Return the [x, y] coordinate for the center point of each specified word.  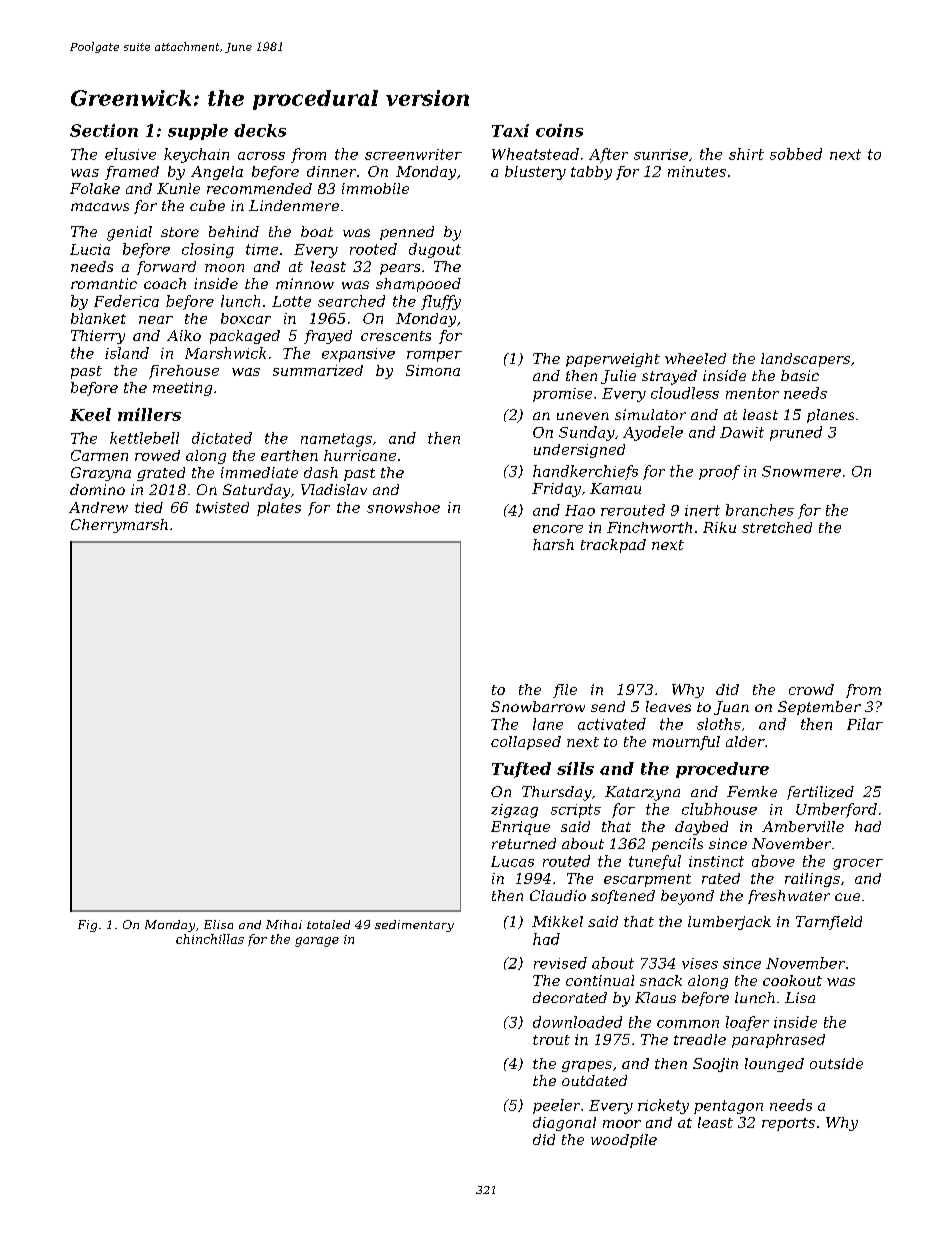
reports [788, 1124]
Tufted [521, 770]
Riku [719, 527]
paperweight [613, 360]
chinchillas [210, 939]
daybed [701, 828]
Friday [556, 490]
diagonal [564, 1124]
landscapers [805, 360]
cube [207, 205]
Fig [87, 926]
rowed [157, 455]
